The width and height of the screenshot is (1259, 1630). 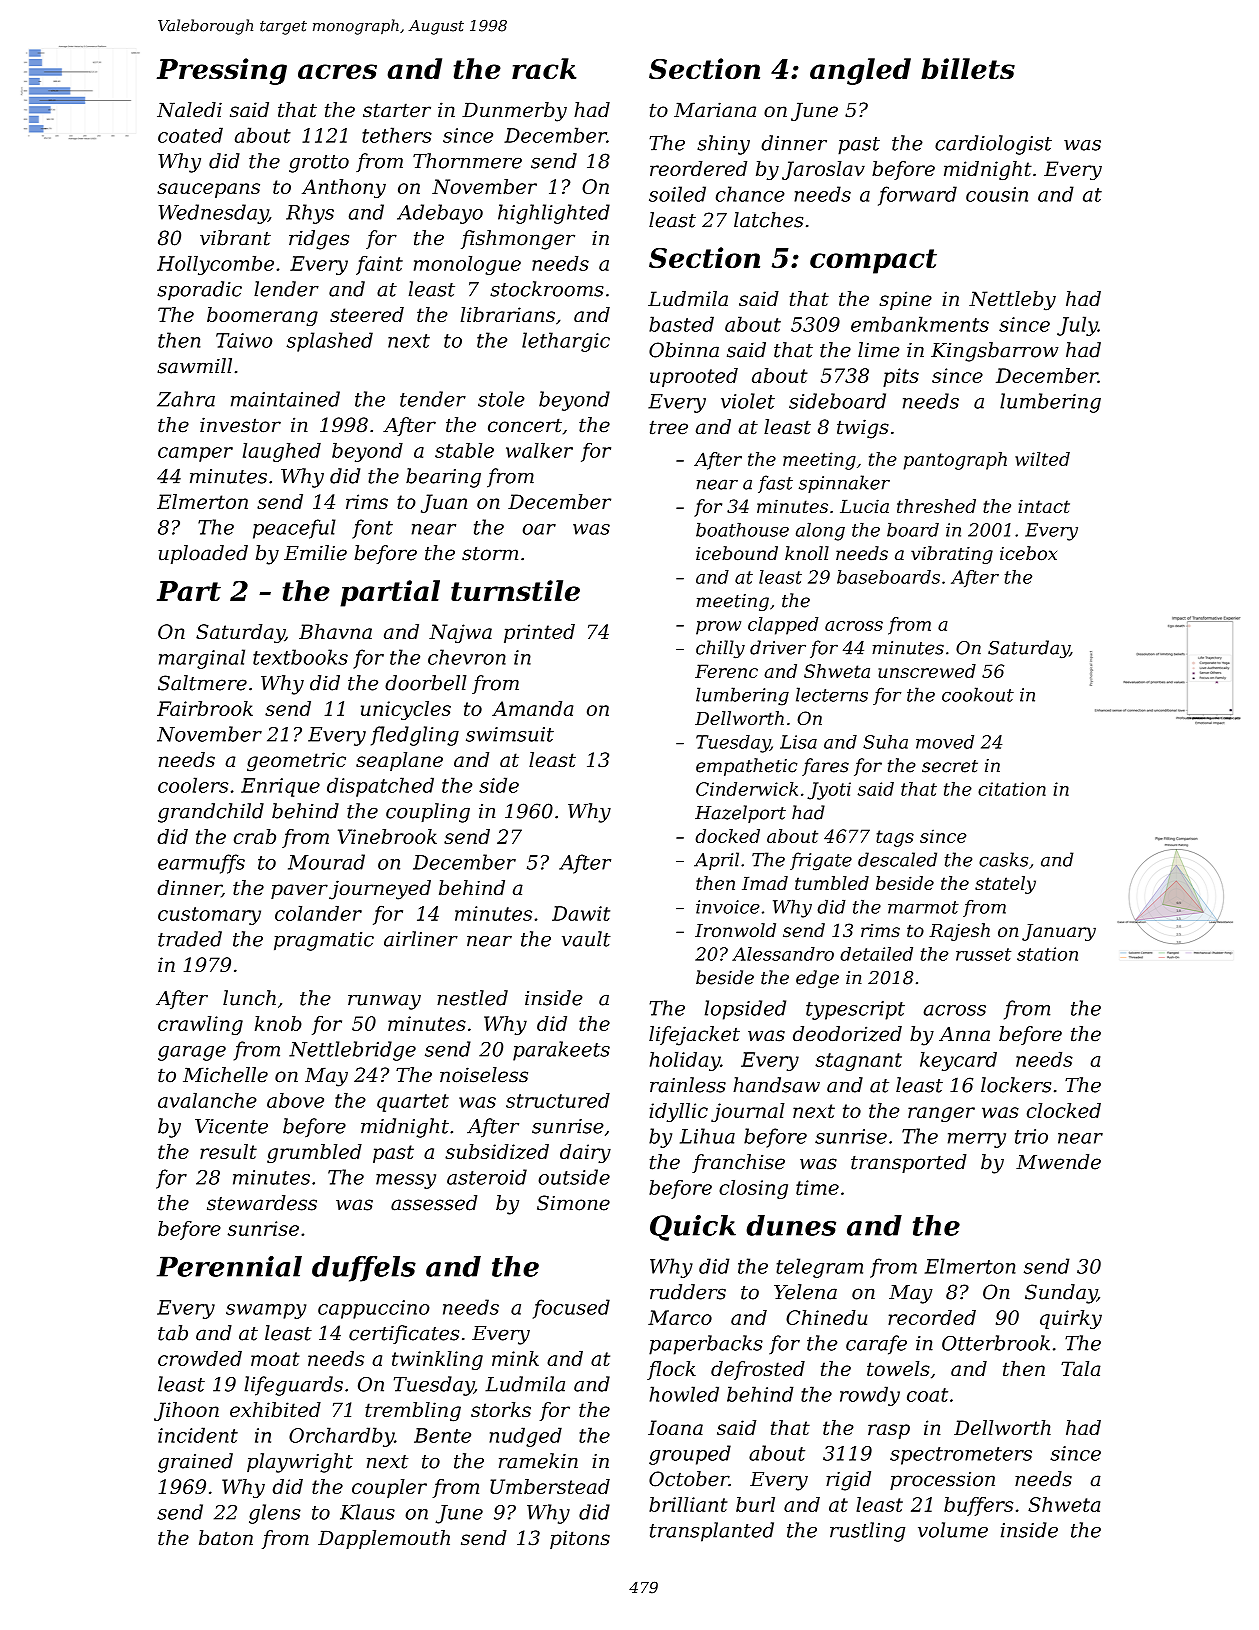 What do you see at coordinates (936, 506) in the screenshot?
I see `threshed` at bounding box center [936, 506].
